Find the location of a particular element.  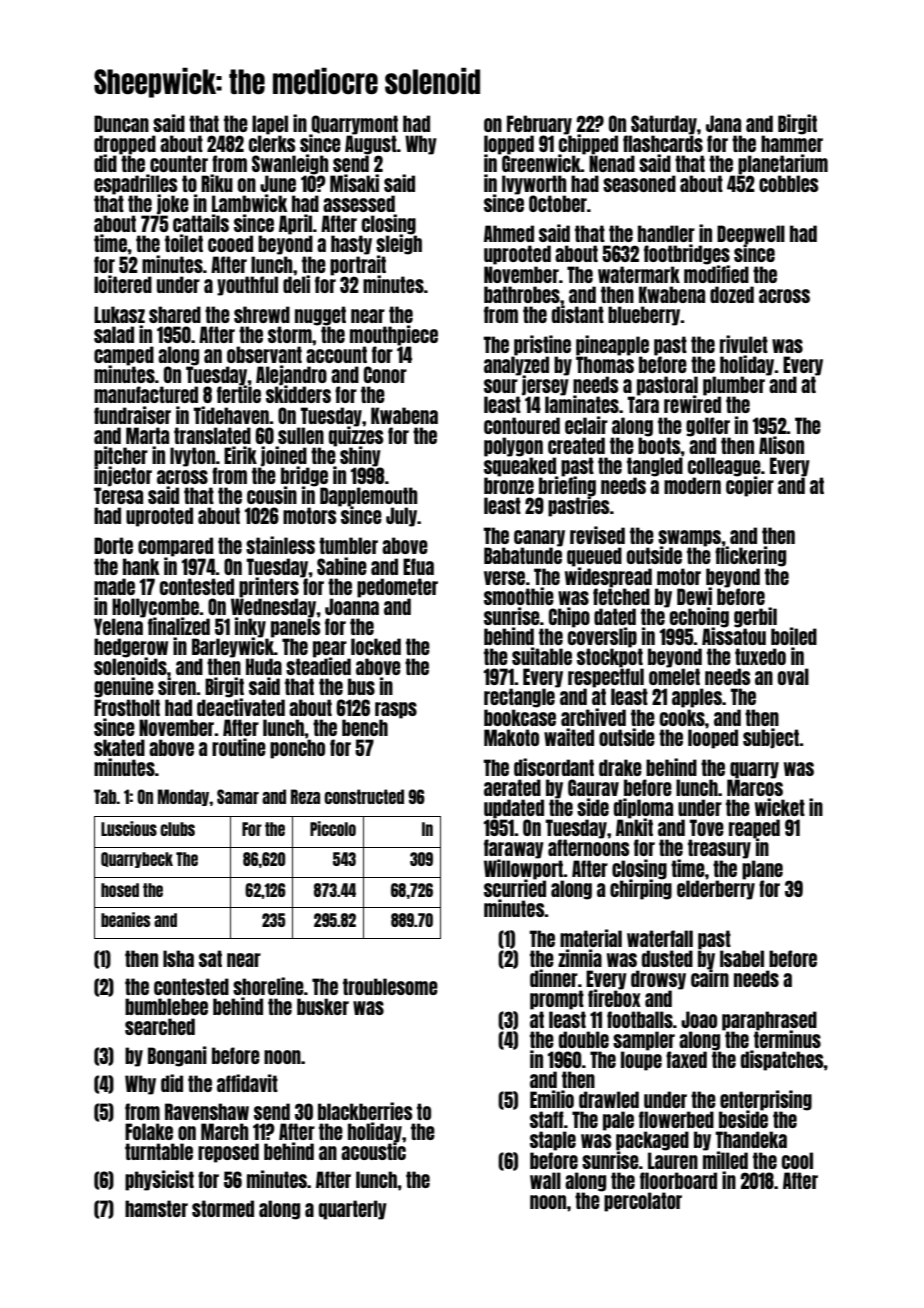

swamps is located at coordinates (690, 538).
